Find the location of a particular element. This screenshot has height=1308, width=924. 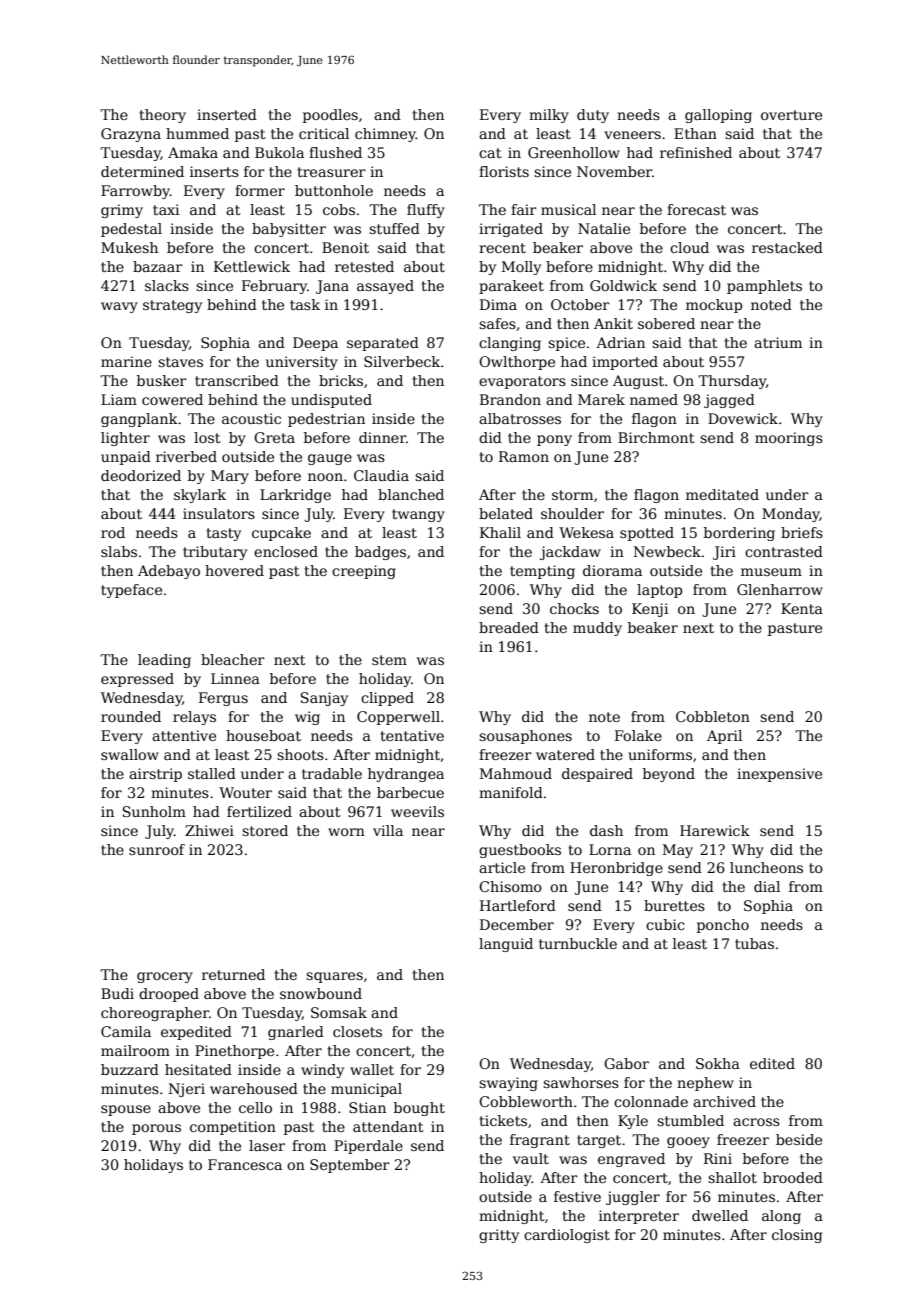

belated is located at coordinates (506, 513).
